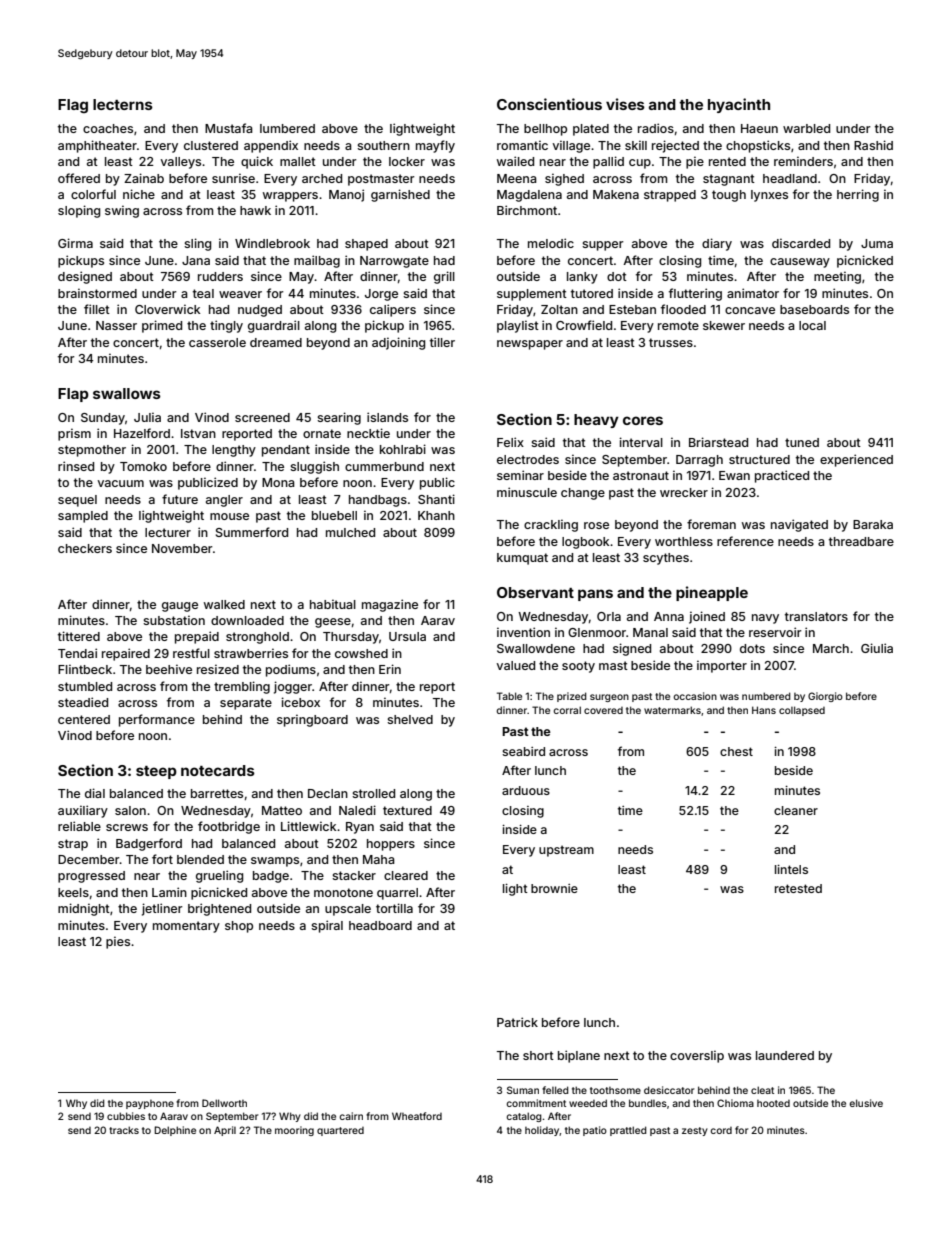 This document has width=952, height=1233. Describe the element at coordinates (745, 541) in the document. I see `reference` at that location.
